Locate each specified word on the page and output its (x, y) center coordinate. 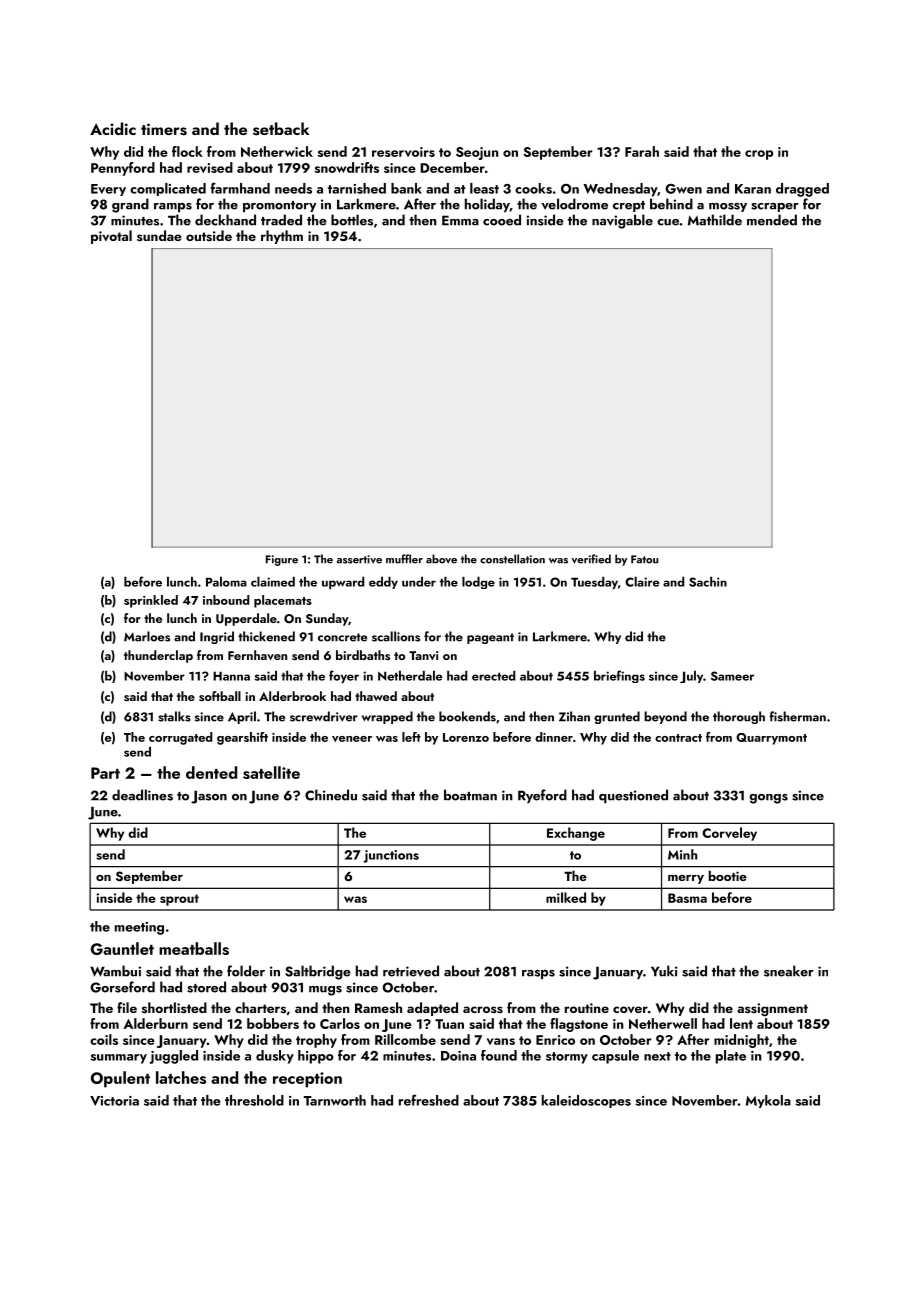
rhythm (282, 237)
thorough (739, 717)
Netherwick (277, 151)
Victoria (114, 1101)
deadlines (142, 795)
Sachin (708, 581)
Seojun (477, 153)
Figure (282, 560)
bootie (728, 875)
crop (759, 155)
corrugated (180, 738)
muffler (404, 559)
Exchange (576, 834)
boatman (470, 795)
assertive (359, 559)
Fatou (644, 559)
